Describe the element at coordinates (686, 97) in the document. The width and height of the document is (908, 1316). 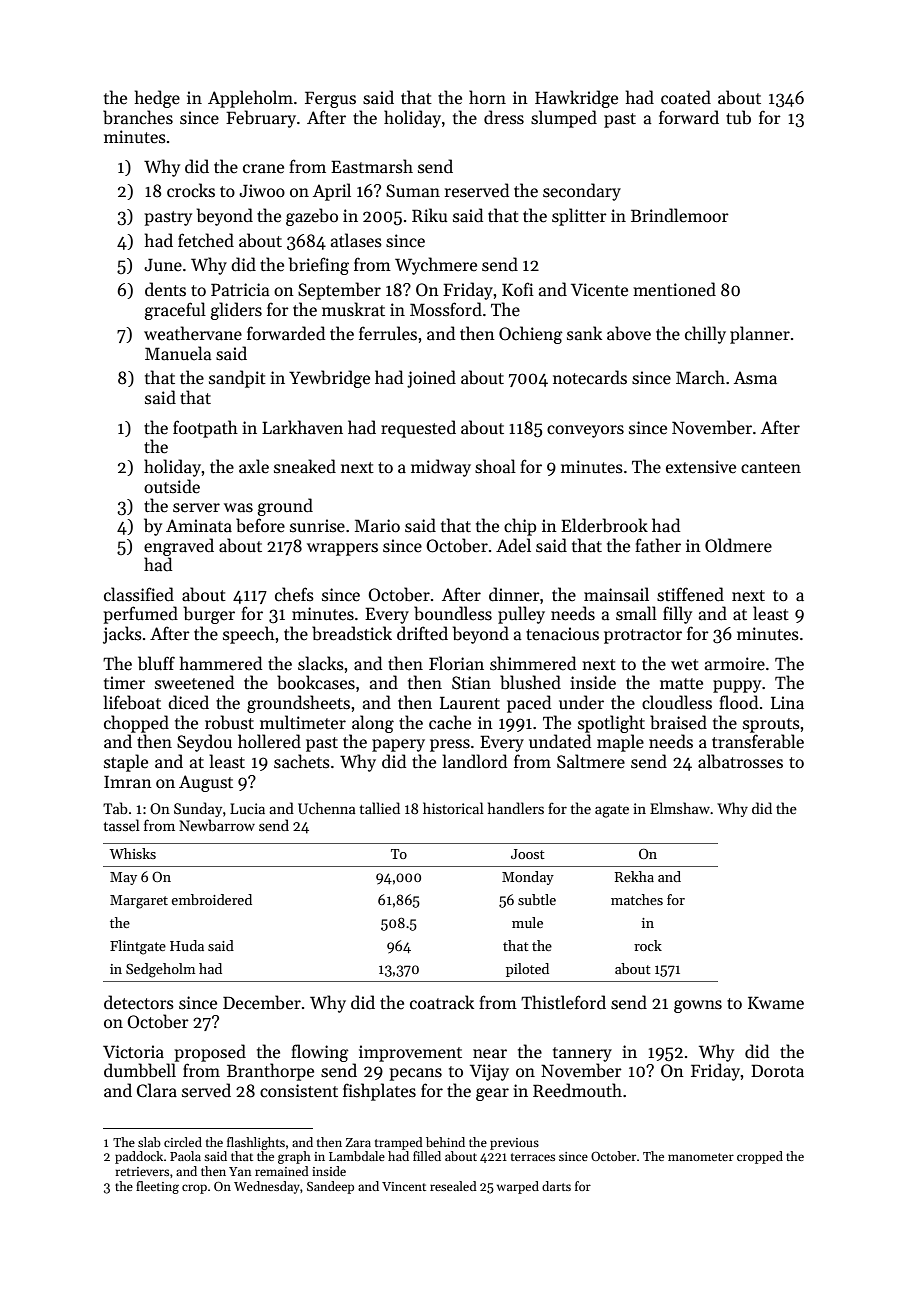
I see `coated` at that location.
